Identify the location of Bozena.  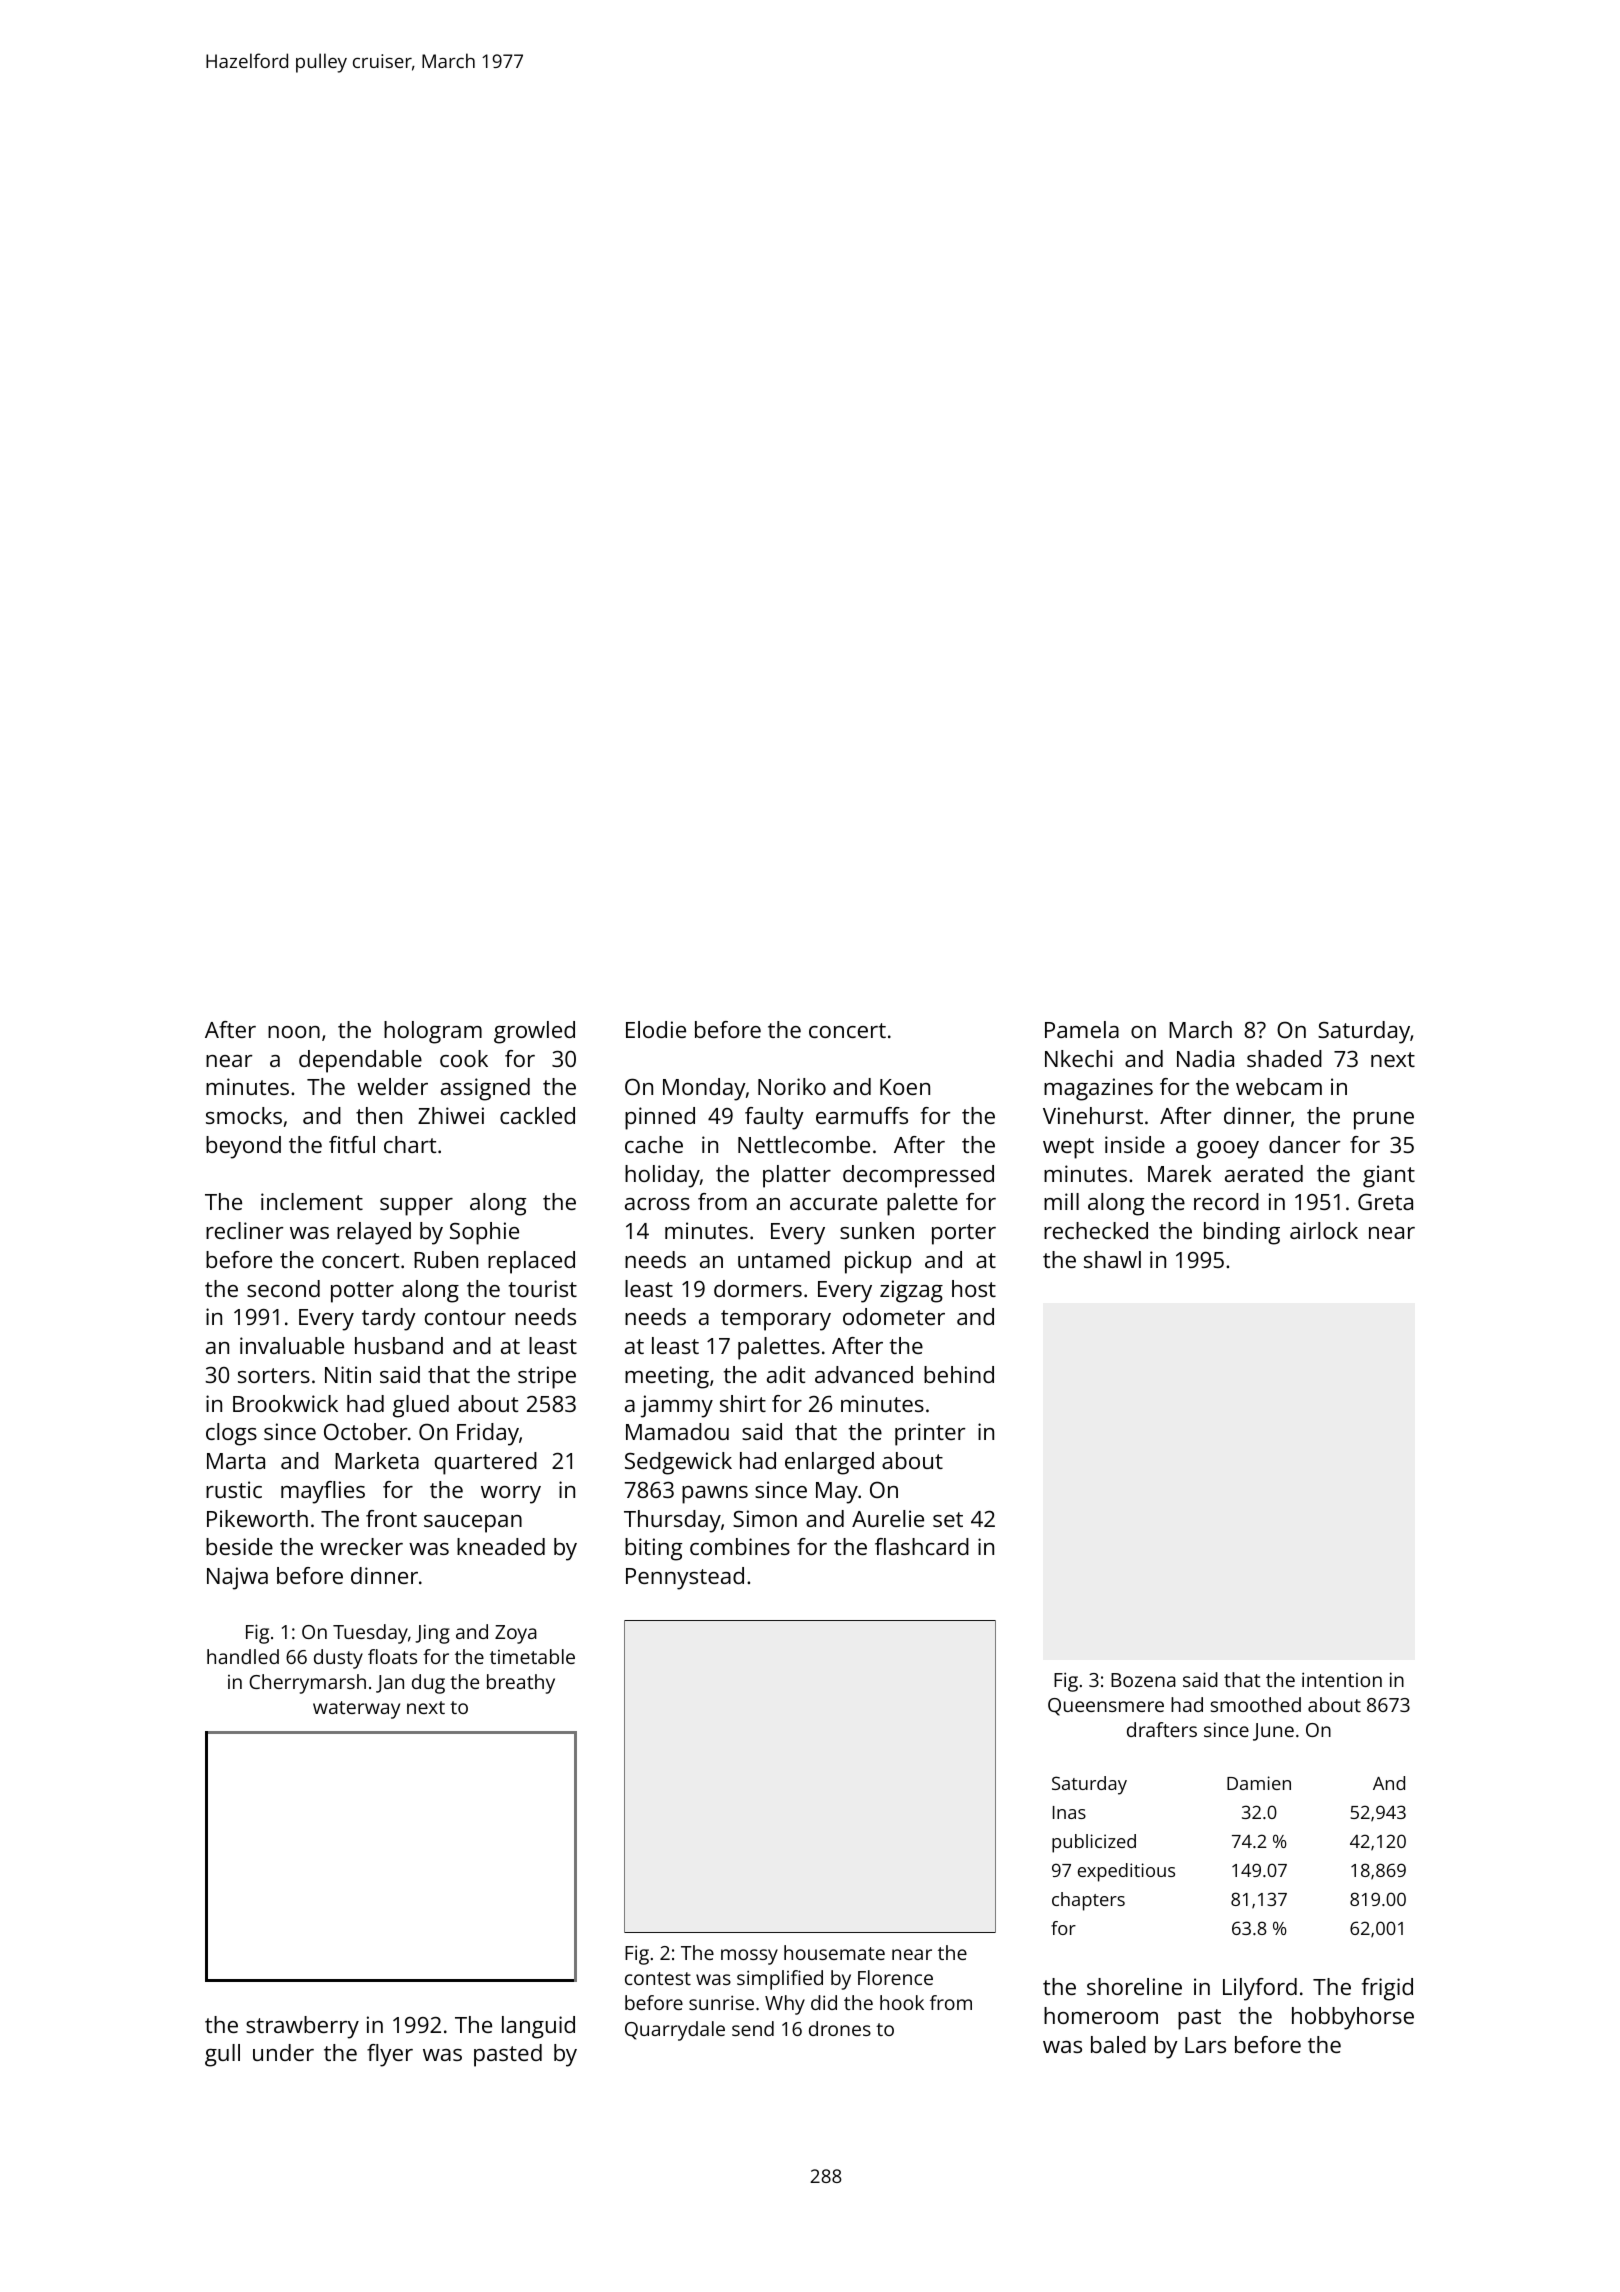
(1143, 1680).
